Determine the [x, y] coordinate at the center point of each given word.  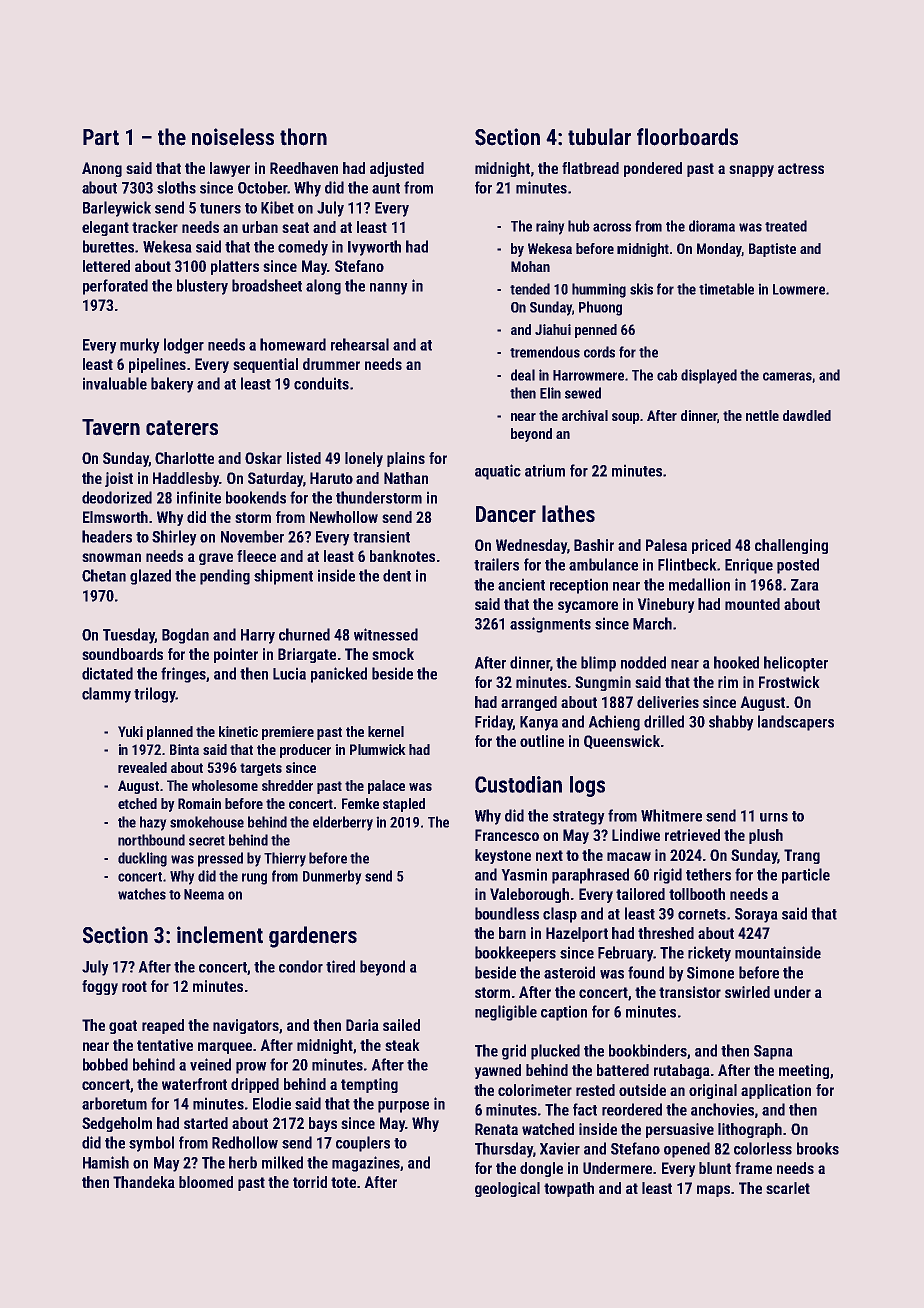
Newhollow [344, 517]
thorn [303, 137]
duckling [142, 859]
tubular [599, 137]
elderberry [343, 823]
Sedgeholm [117, 1124]
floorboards [687, 137]
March [652, 623]
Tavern [111, 427]
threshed [666, 933]
